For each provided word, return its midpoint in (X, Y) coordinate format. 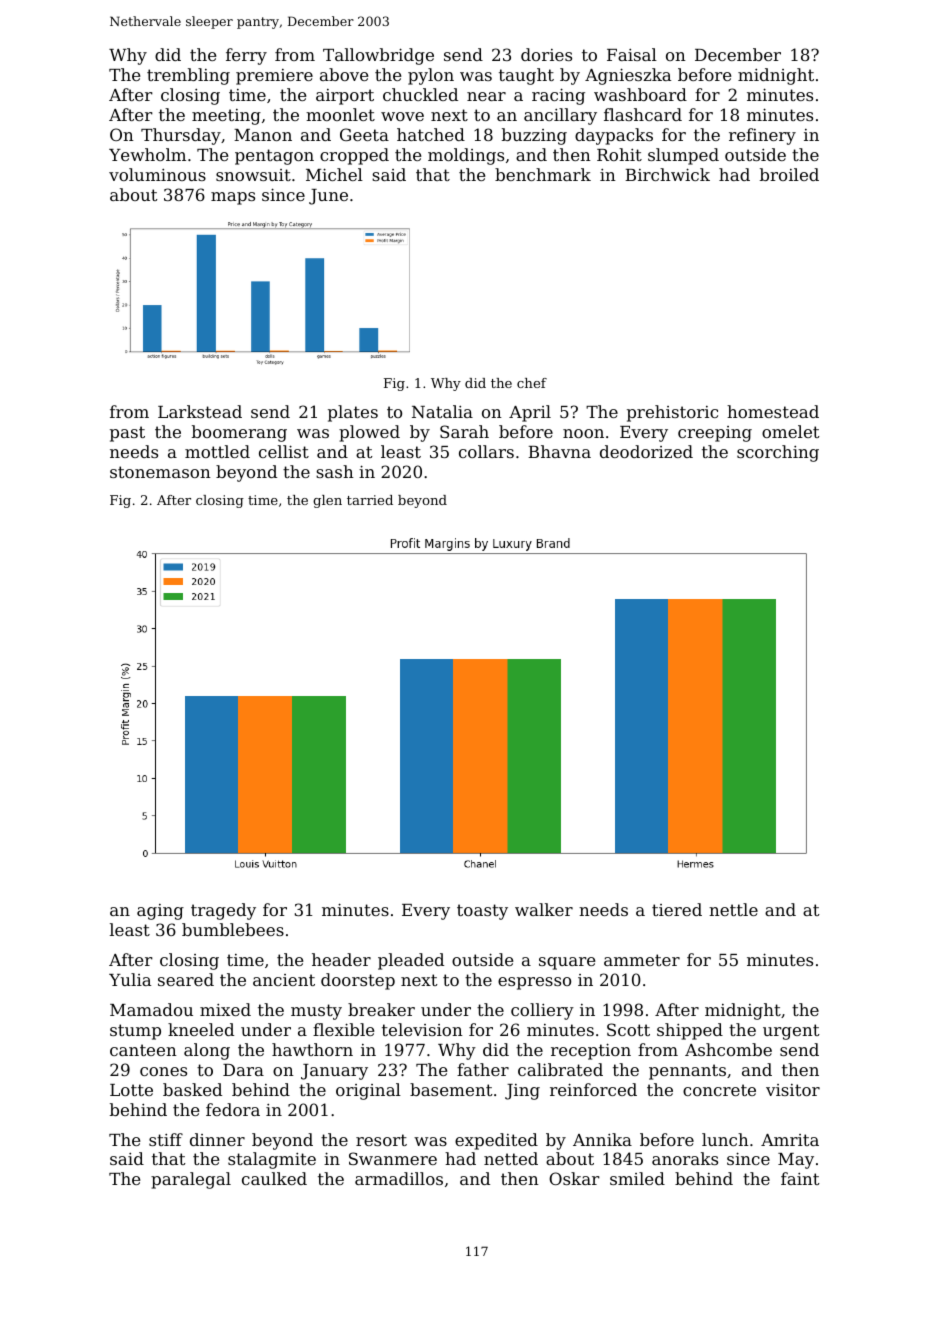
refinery (762, 136)
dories (546, 54)
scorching (778, 453)
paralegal (191, 1180)
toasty (482, 912)
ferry (246, 56)
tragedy (223, 911)
